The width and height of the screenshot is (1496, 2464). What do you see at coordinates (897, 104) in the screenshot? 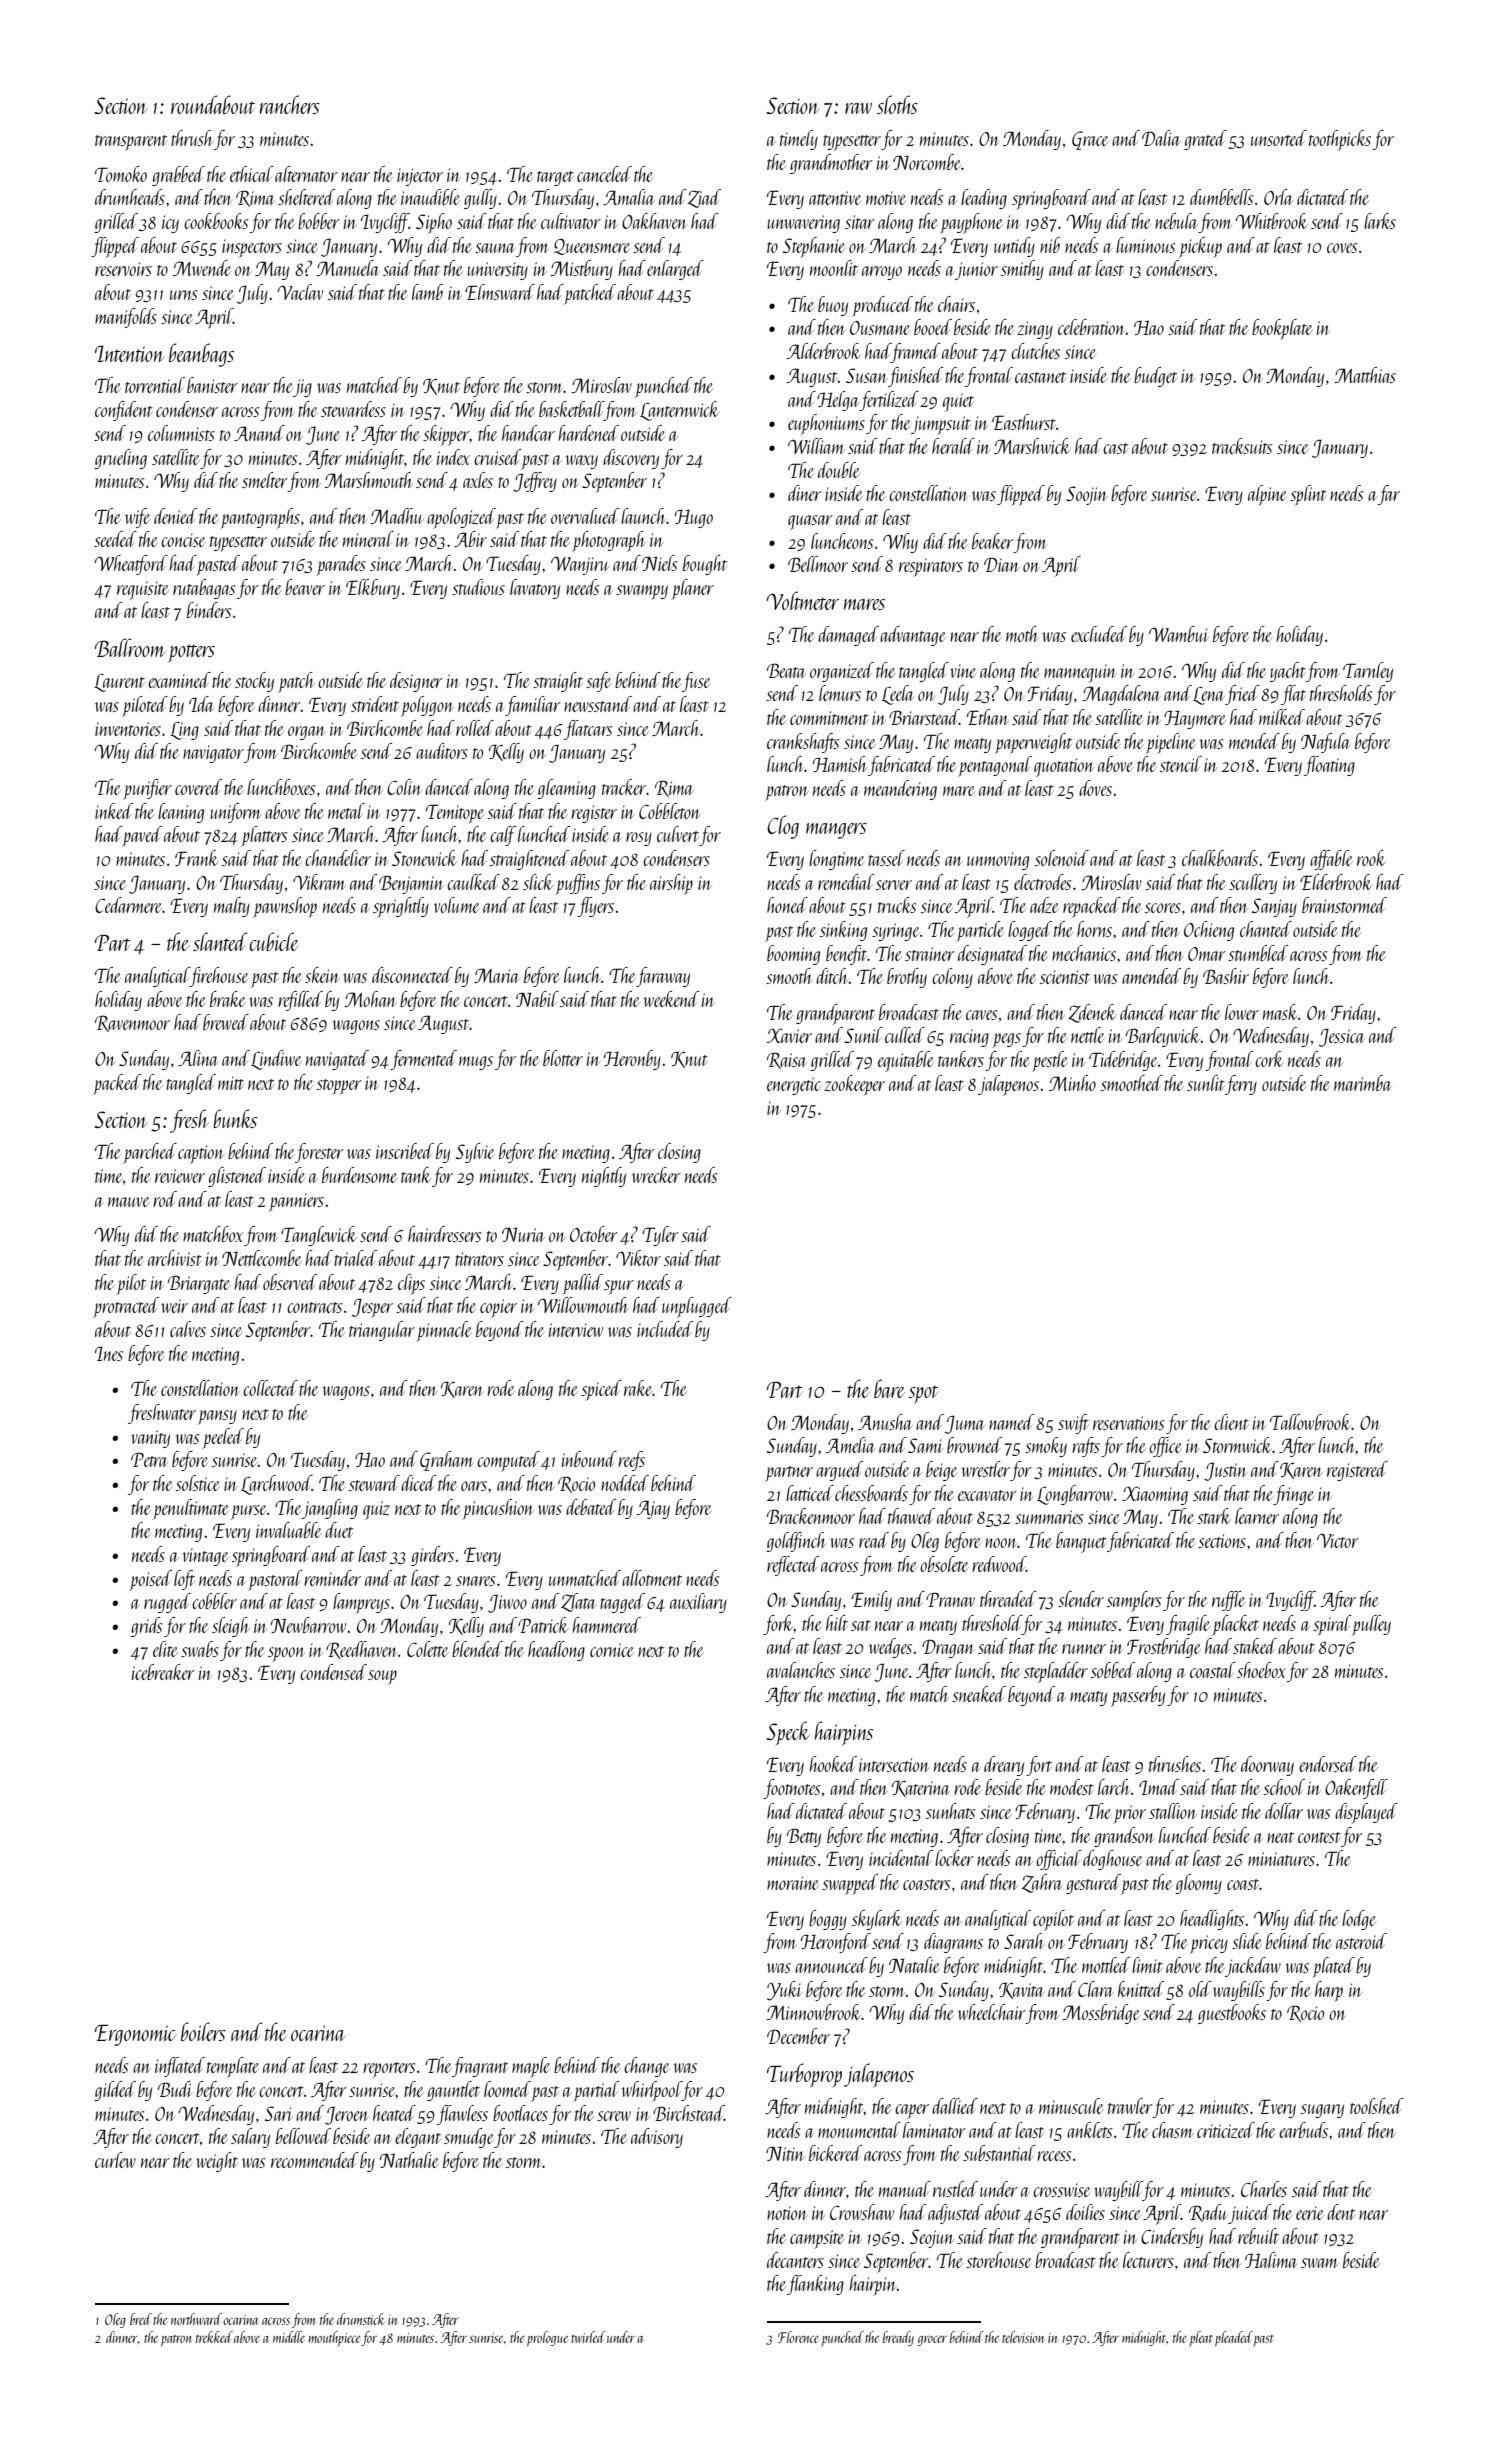
I see `sloths` at bounding box center [897, 104].
